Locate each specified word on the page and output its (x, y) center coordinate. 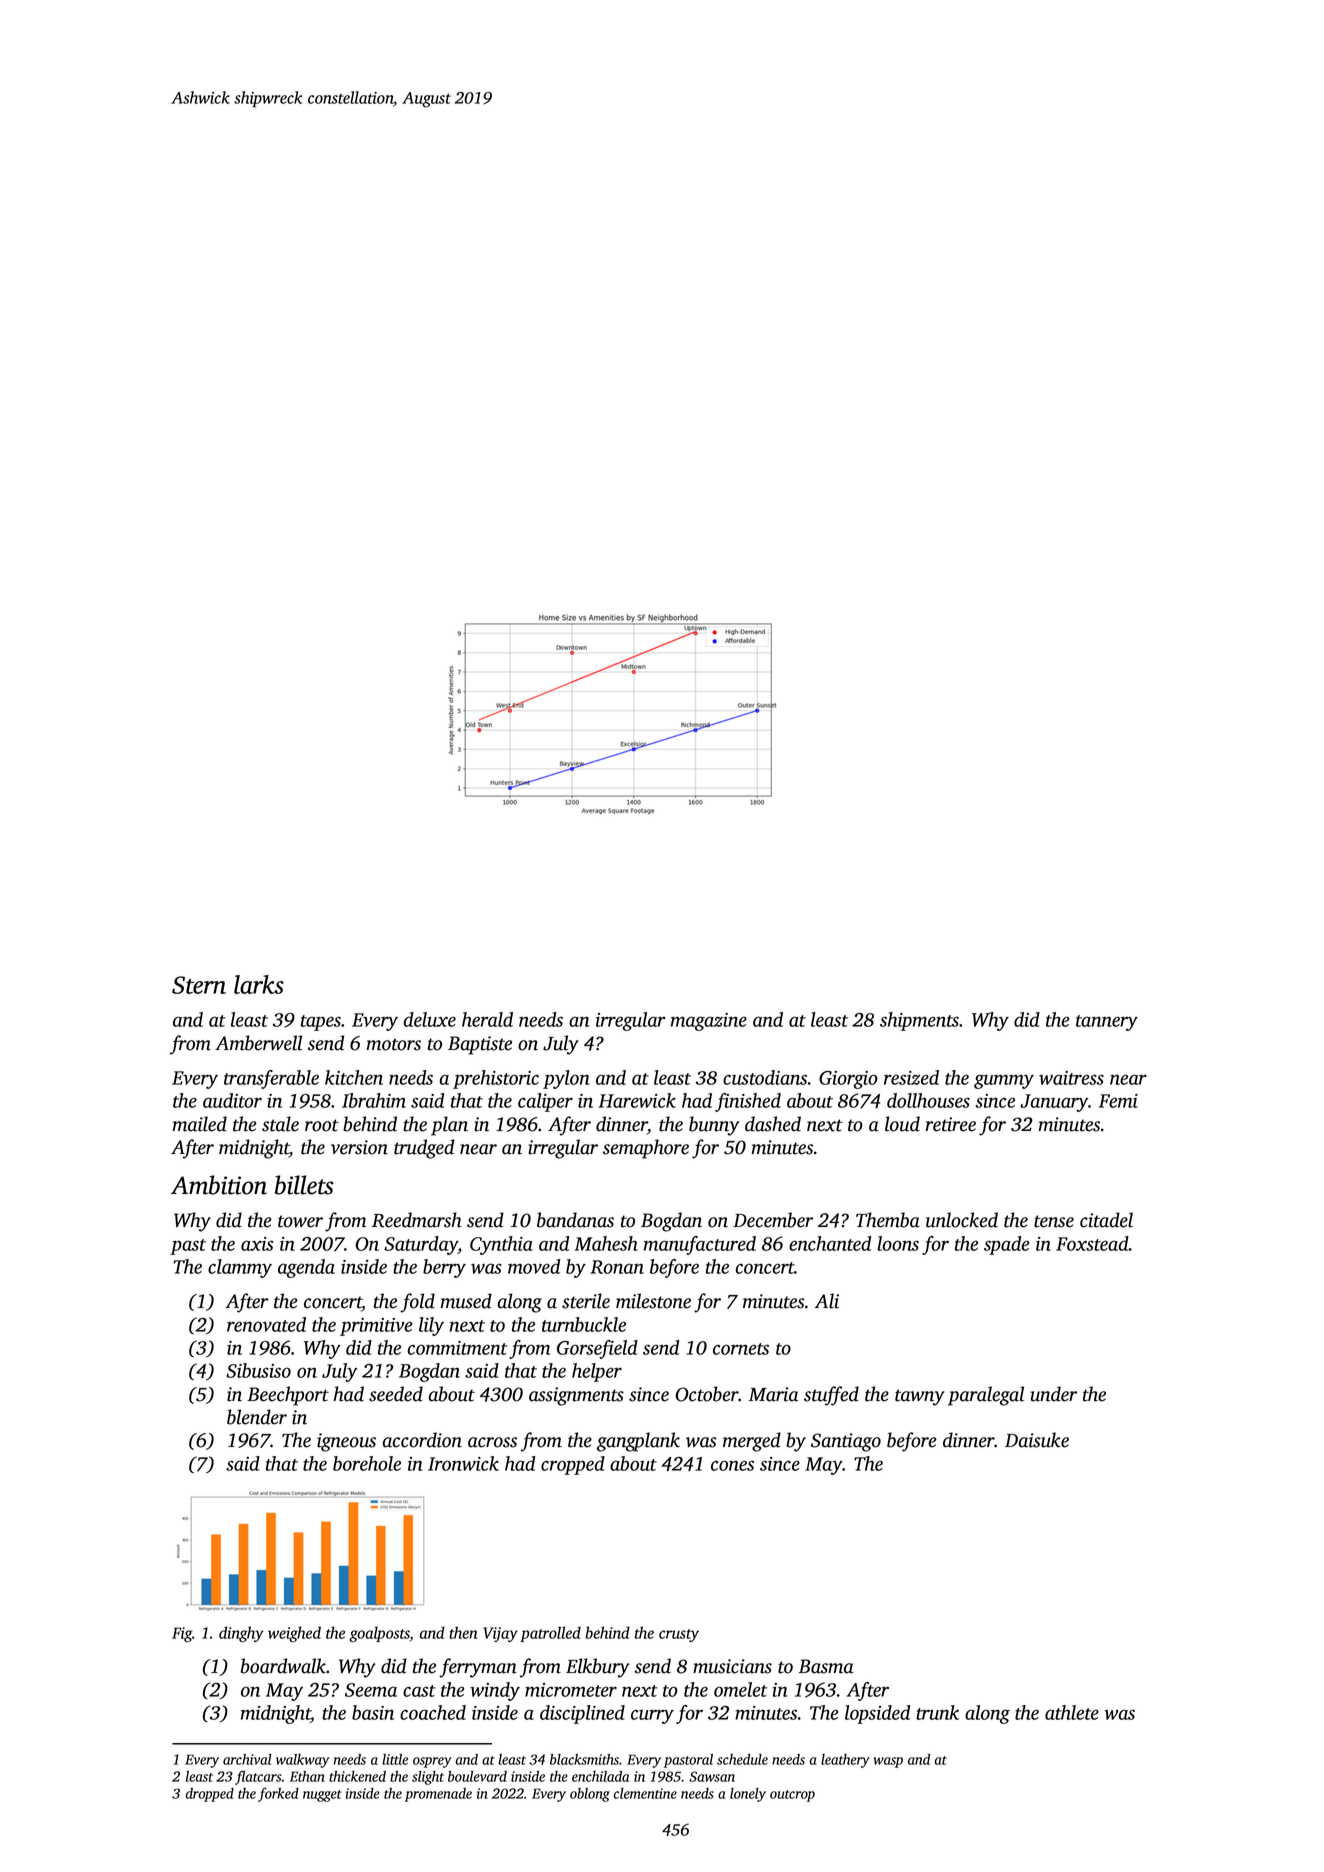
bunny (714, 1126)
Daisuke (1037, 1440)
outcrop (792, 1796)
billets (304, 1185)
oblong (590, 1795)
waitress (1071, 1078)
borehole (367, 1463)
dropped (210, 1795)
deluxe (430, 1019)
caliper (545, 1102)
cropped (573, 1465)
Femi (1118, 1101)
